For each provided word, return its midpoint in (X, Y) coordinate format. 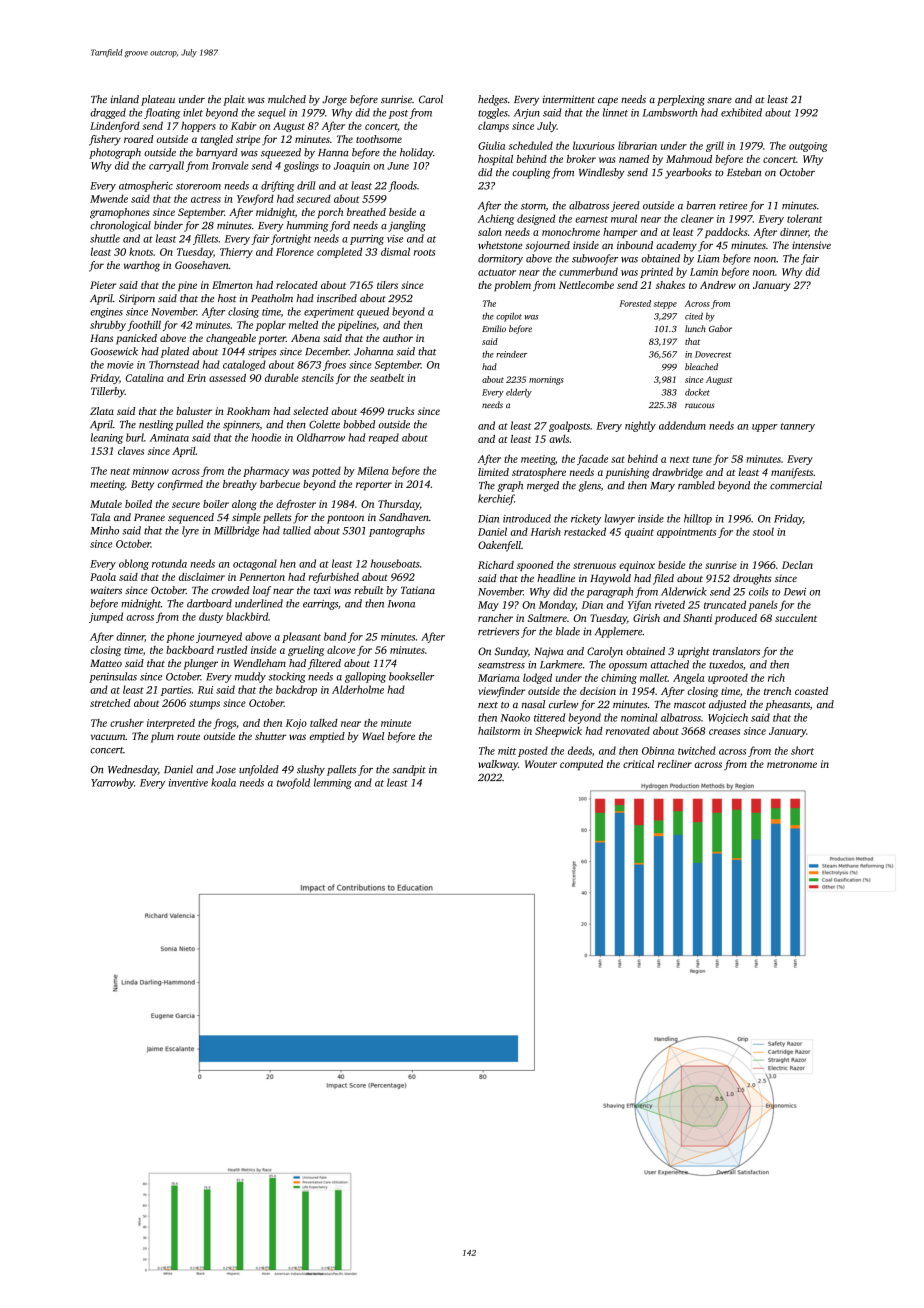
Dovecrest (713, 354)
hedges (493, 100)
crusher (127, 723)
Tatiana (418, 590)
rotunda (169, 563)
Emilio (494, 328)
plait (234, 100)
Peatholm (272, 298)
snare (719, 100)
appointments (686, 533)
